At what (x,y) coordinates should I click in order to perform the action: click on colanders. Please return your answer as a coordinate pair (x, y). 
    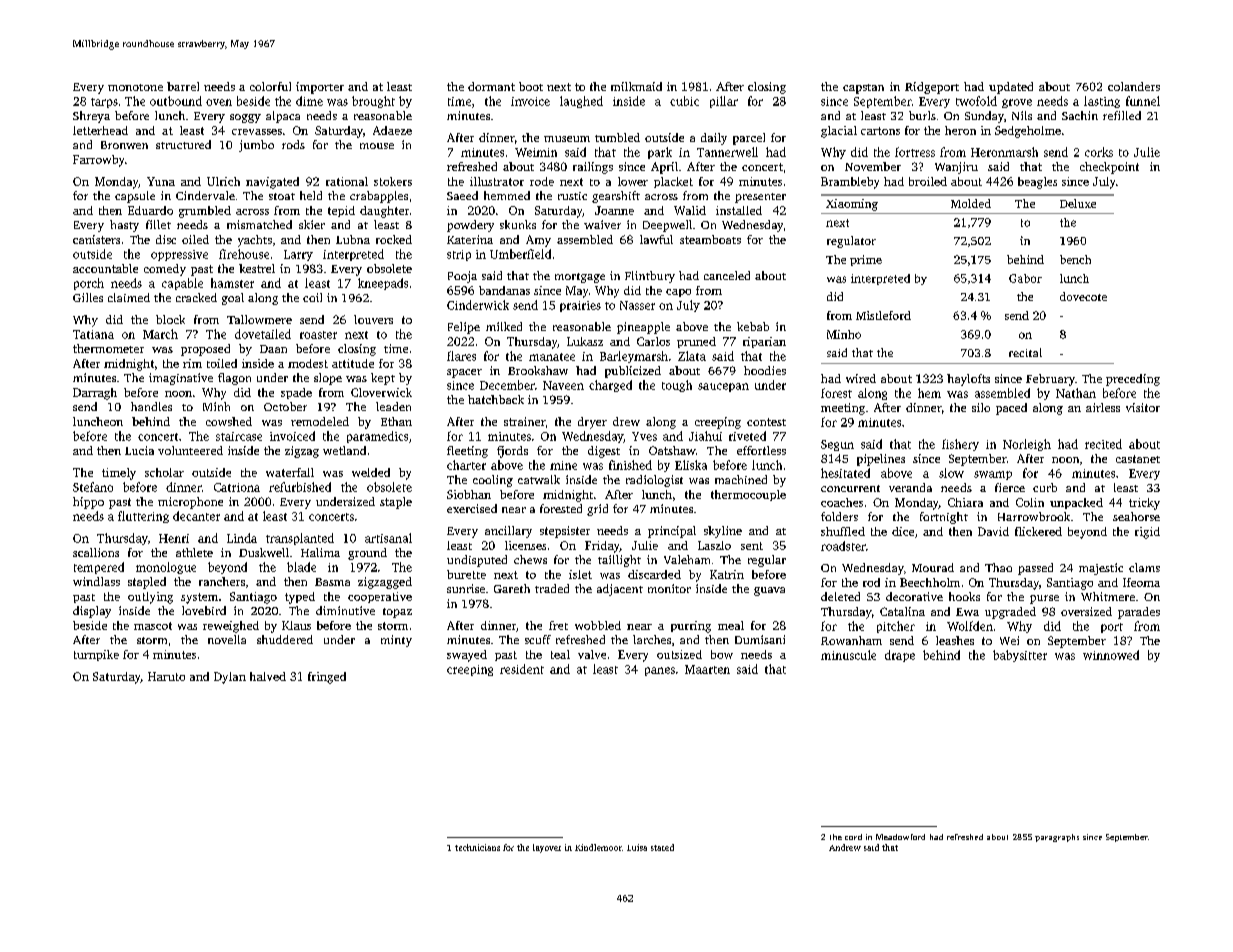
    Looking at the image, I should click on (1134, 86).
